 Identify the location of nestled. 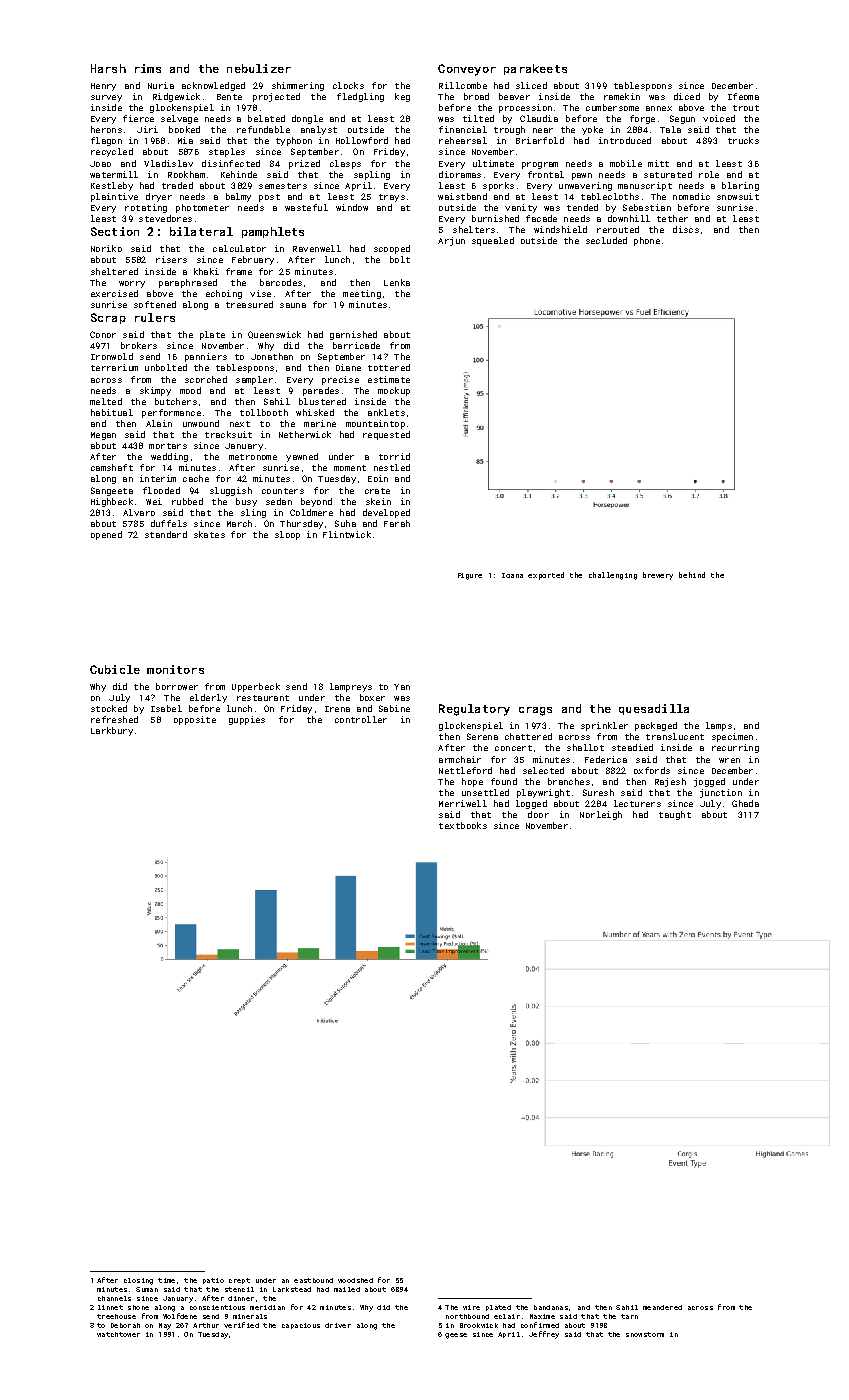
(392, 467).
